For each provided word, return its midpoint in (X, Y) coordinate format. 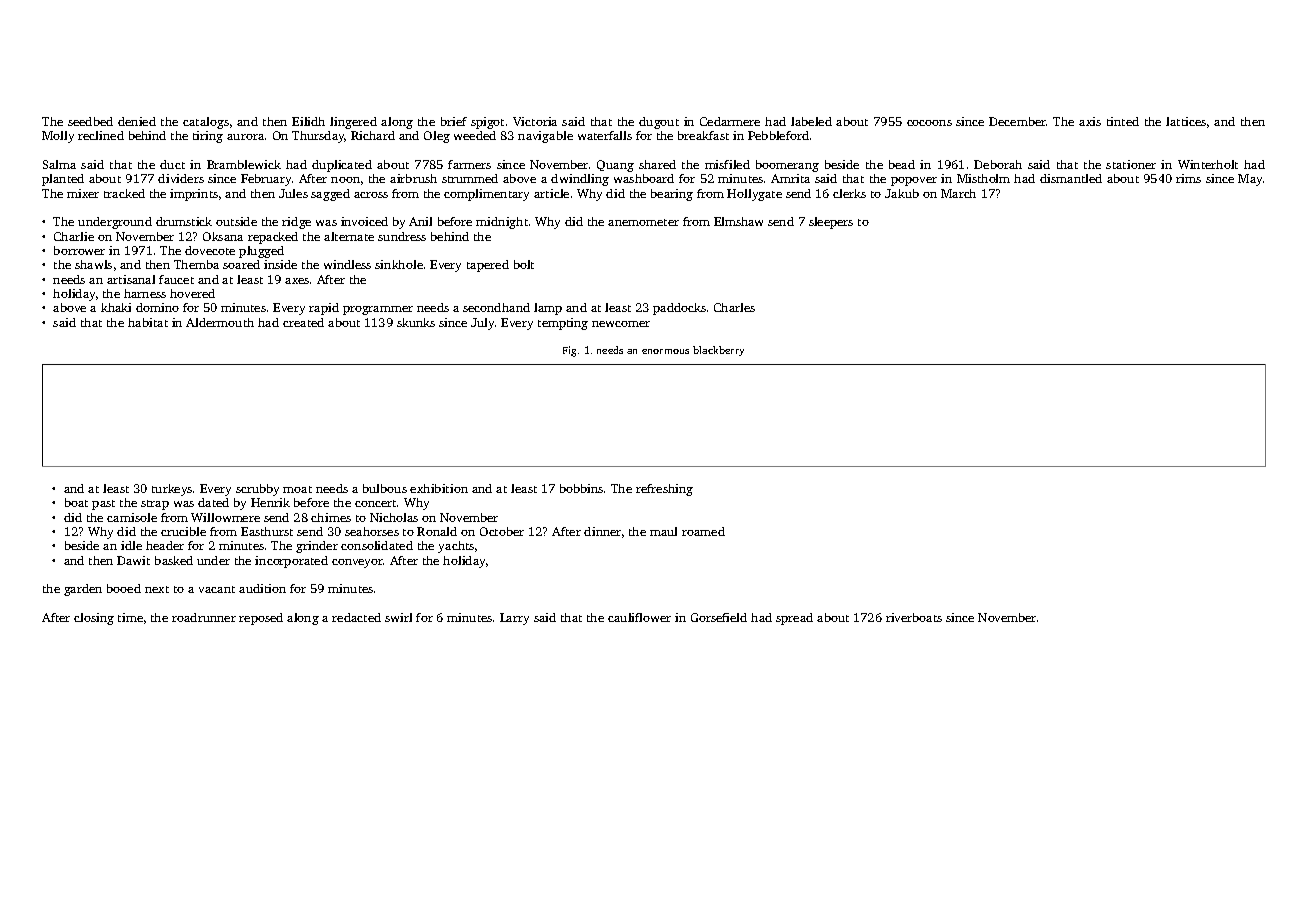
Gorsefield (719, 617)
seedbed (90, 121)
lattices (1186, 121)
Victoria (535, 121)
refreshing (664, 490)
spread (794, 619)
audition (262, 588)
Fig (569, 351)
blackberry (718, 351)
